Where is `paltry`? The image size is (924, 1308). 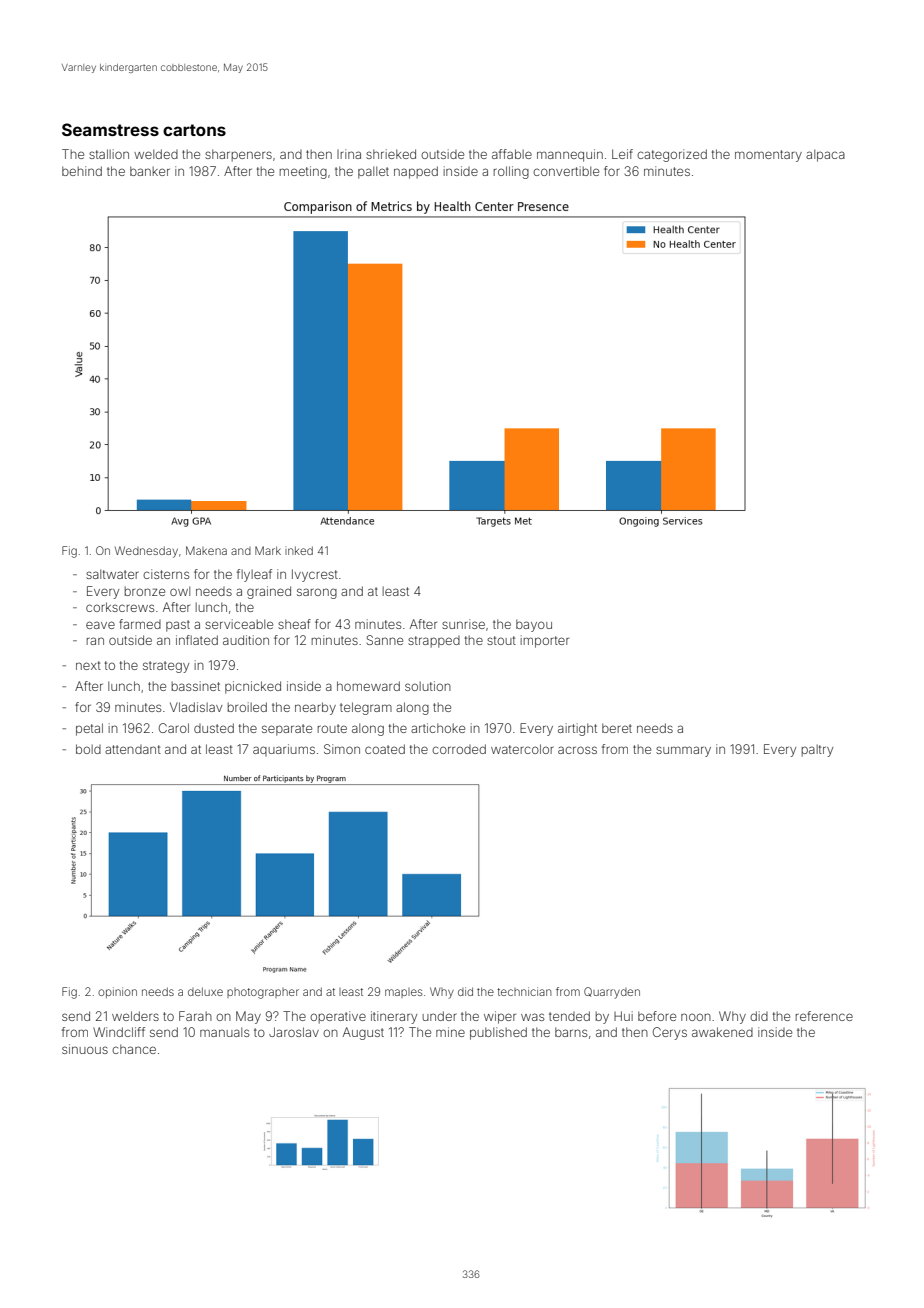 paltry is located at coordinates (817, 750).
